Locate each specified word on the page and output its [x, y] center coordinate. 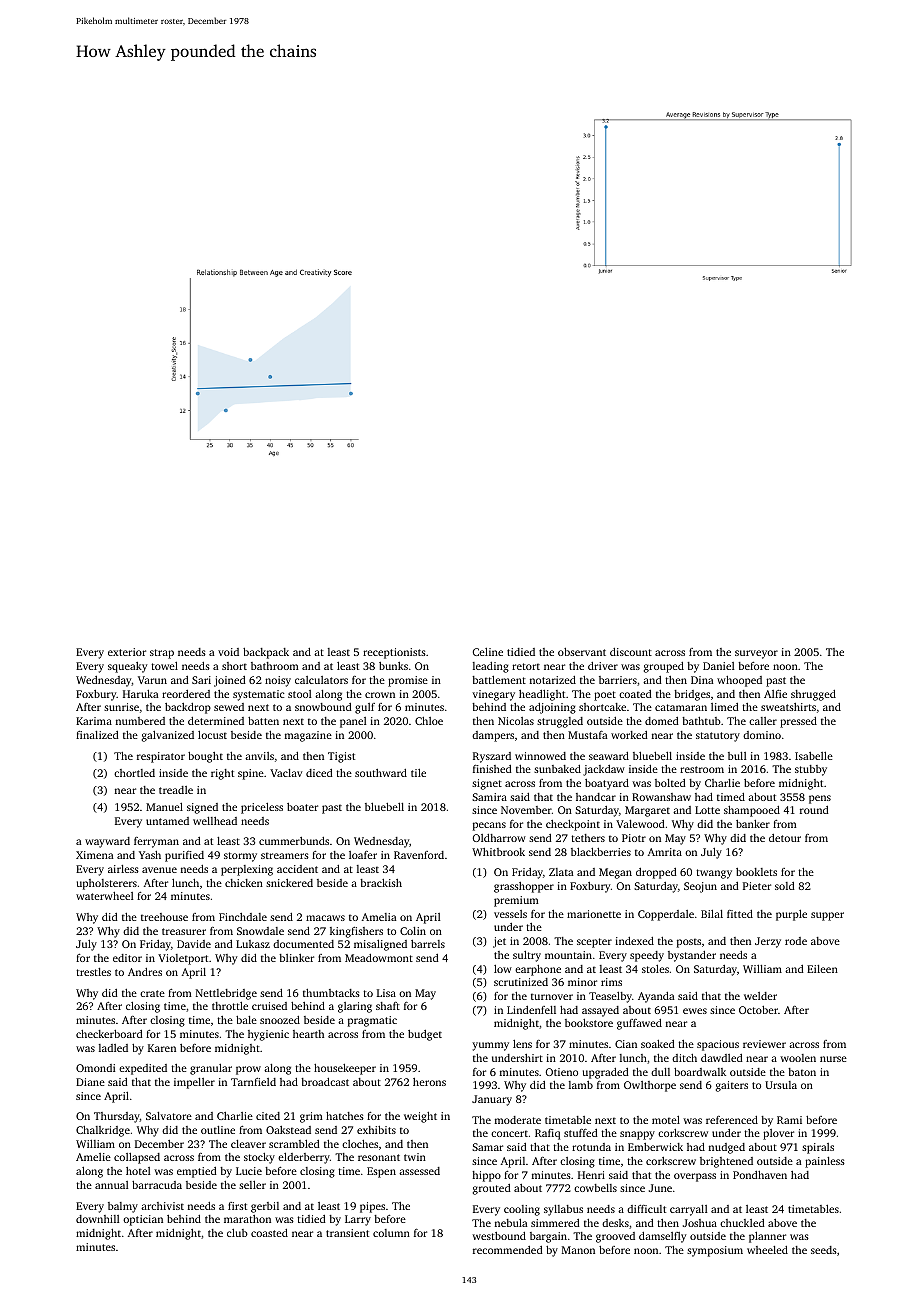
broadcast [325, 1082]
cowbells [595, 1188]
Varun [152, 680]
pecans [489, 826]
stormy [240, 857]
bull [737, 756]
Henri [591, 1175]
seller [252, 1185]
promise [408, 681]
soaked [658, 1044]
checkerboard [109, 1034]
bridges [692, 695]
